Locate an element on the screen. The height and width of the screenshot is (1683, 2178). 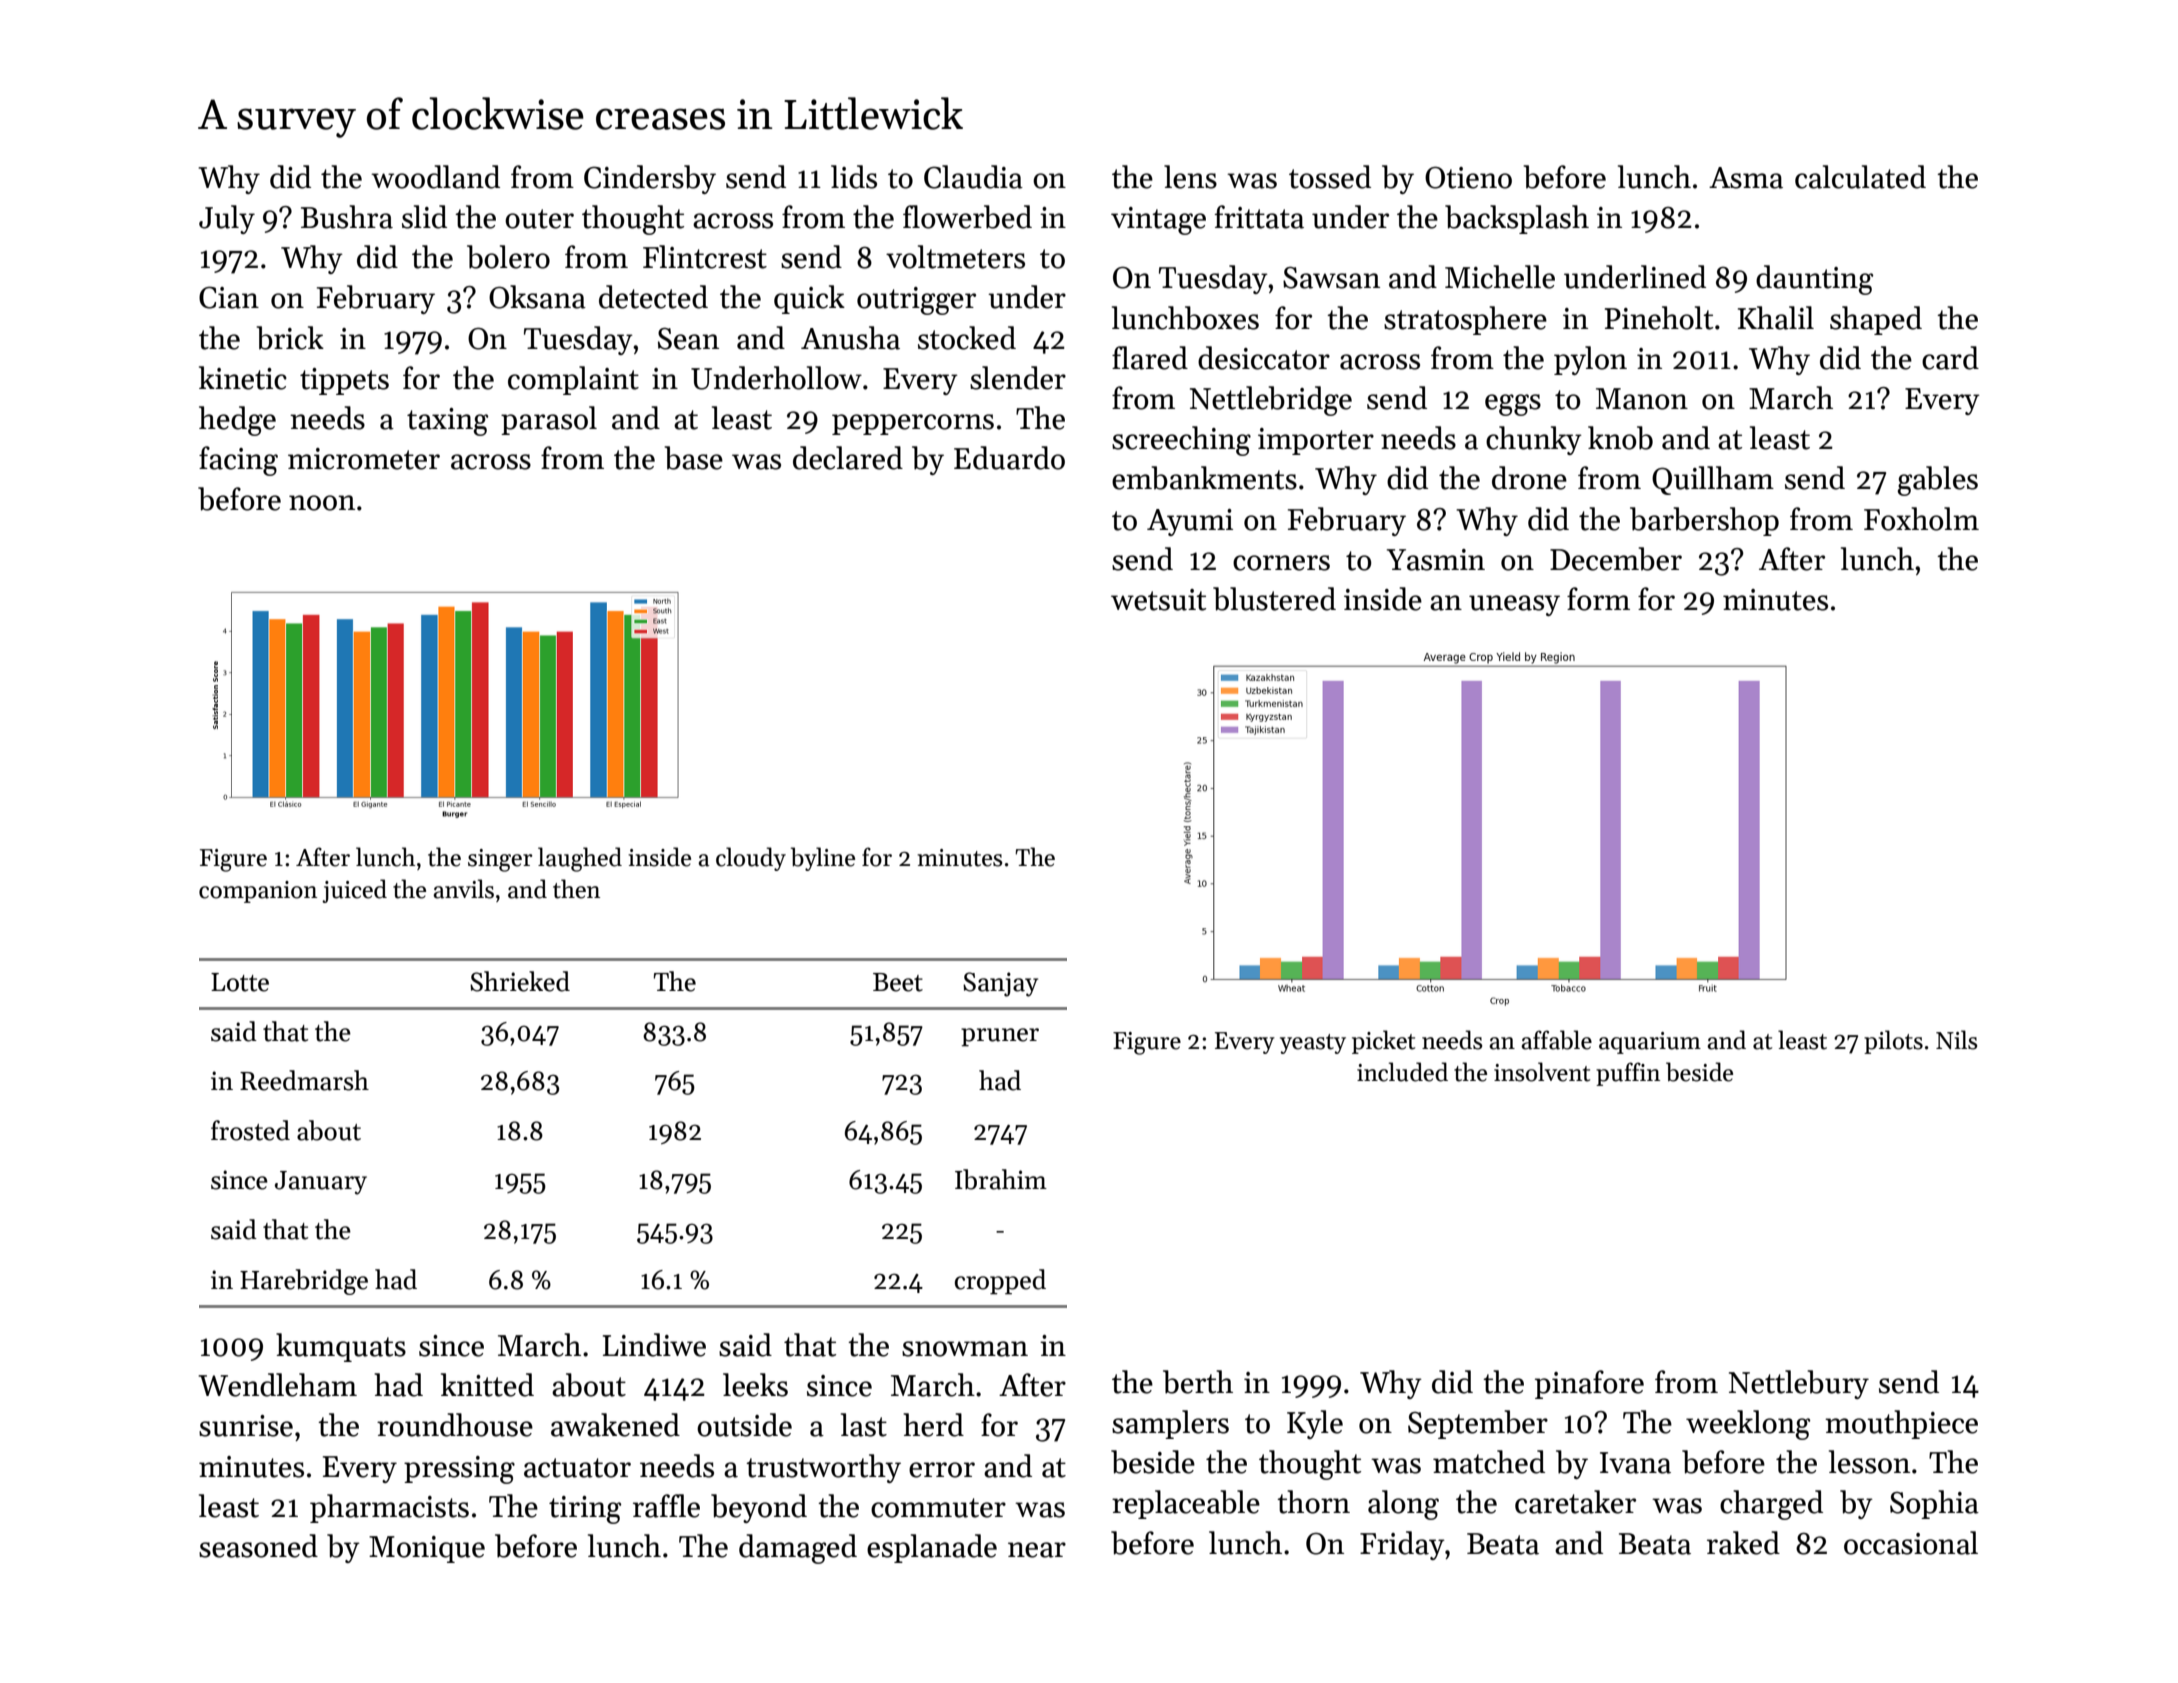
lens is located at coordinates (1190, 177).
